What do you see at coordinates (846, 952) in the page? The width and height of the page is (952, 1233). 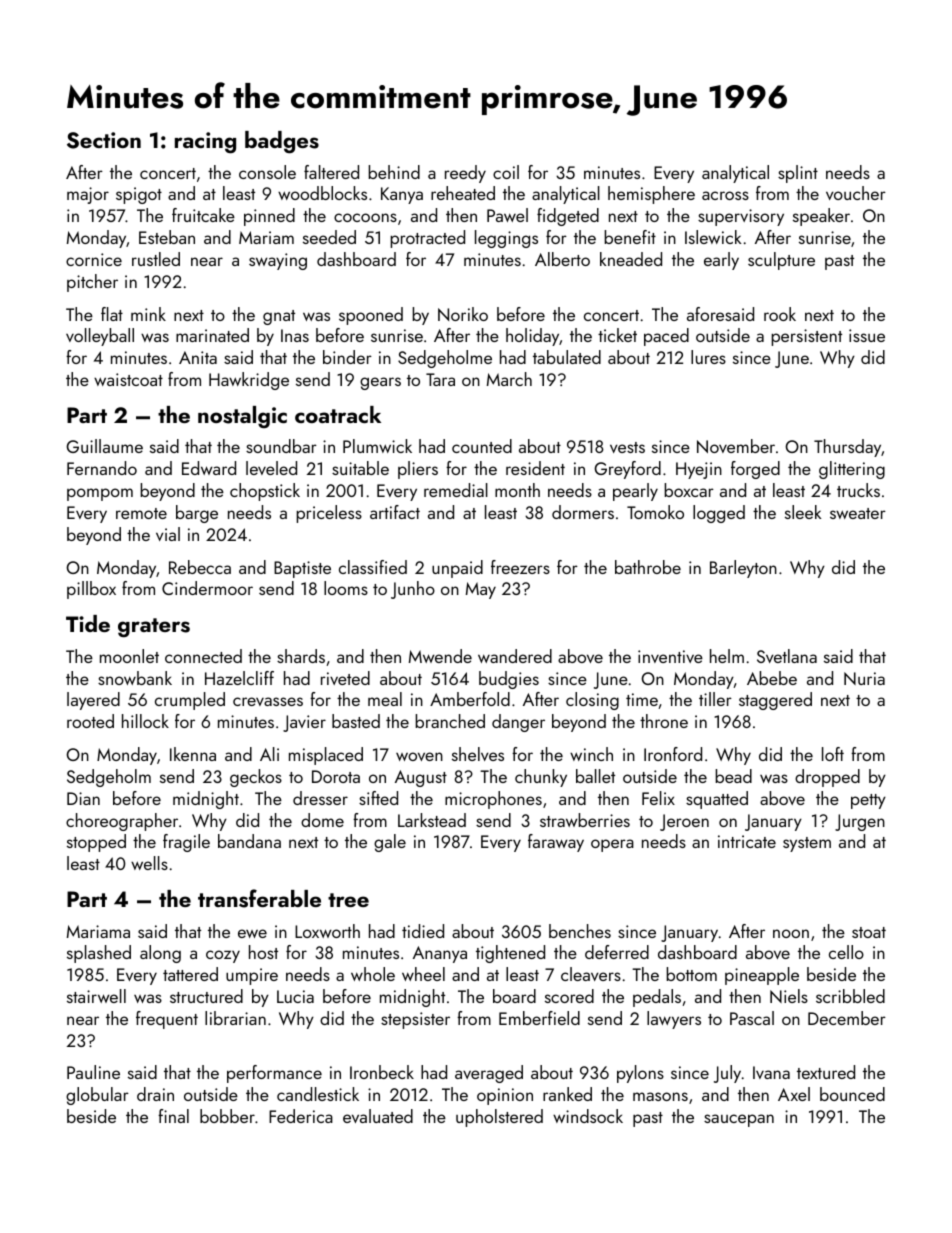 I see `cello` at bounding box center [846, 952].
